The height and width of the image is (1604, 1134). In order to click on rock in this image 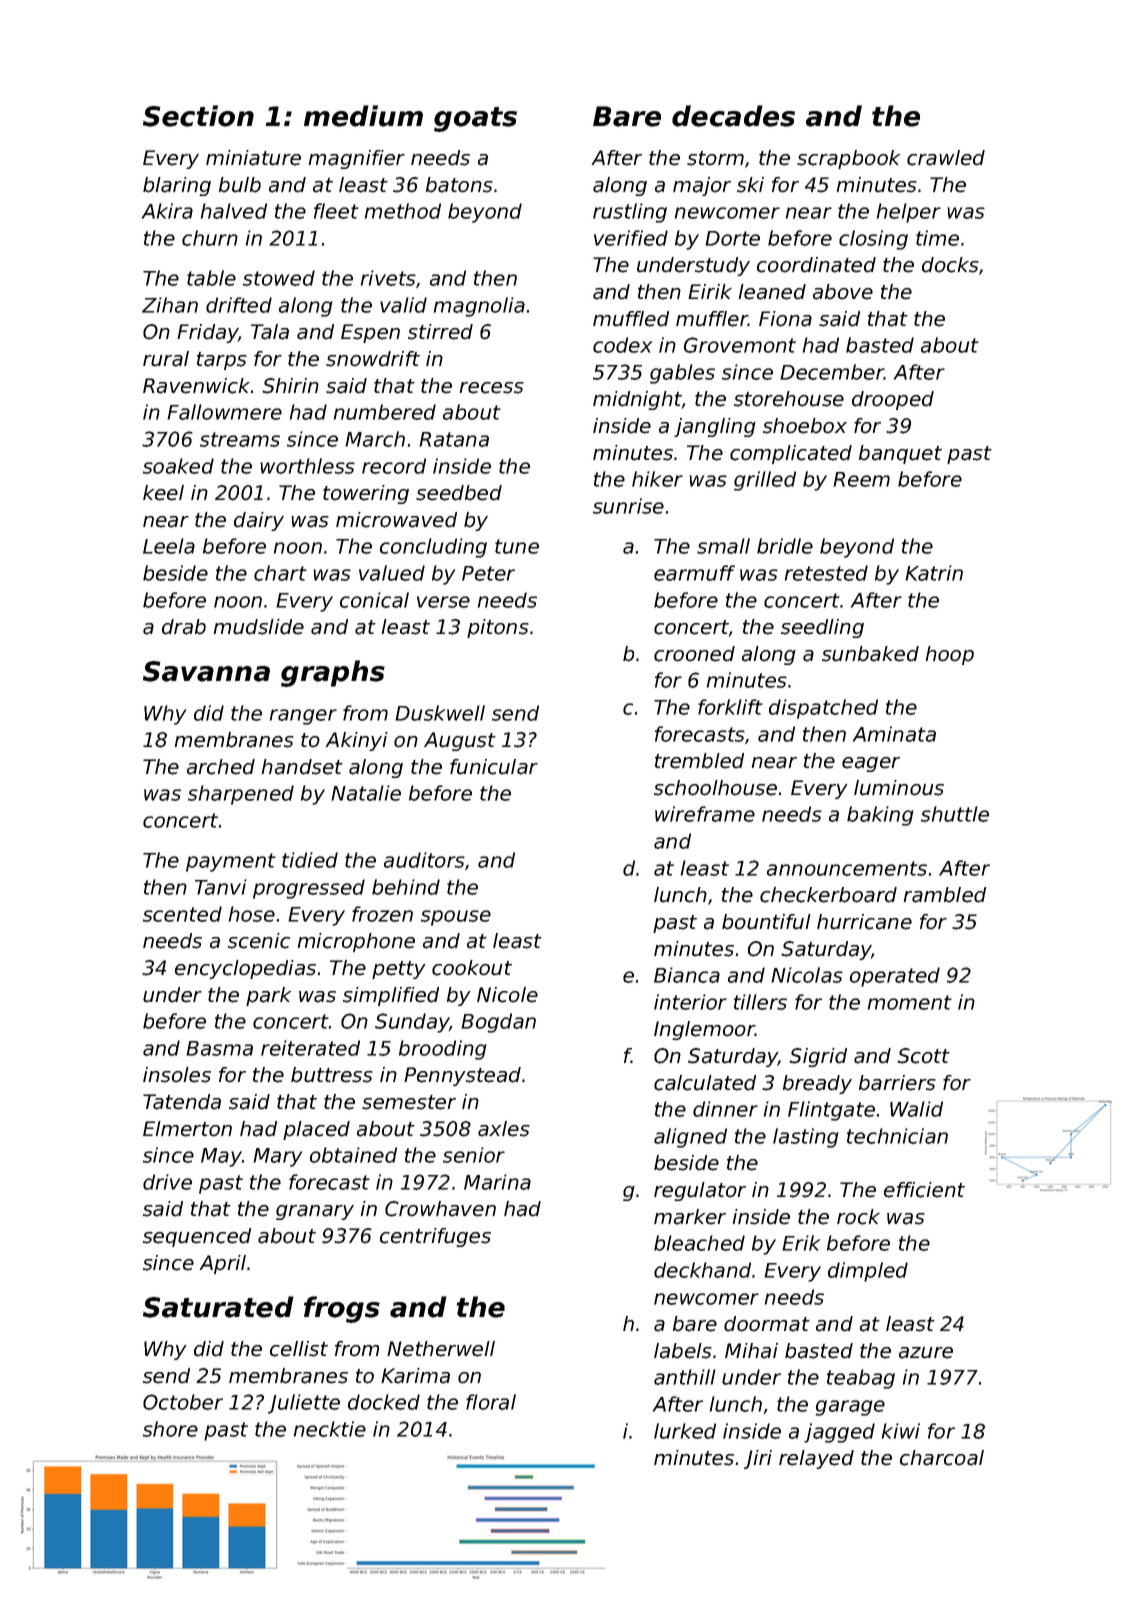, I will do `click(858, 1217)`.
